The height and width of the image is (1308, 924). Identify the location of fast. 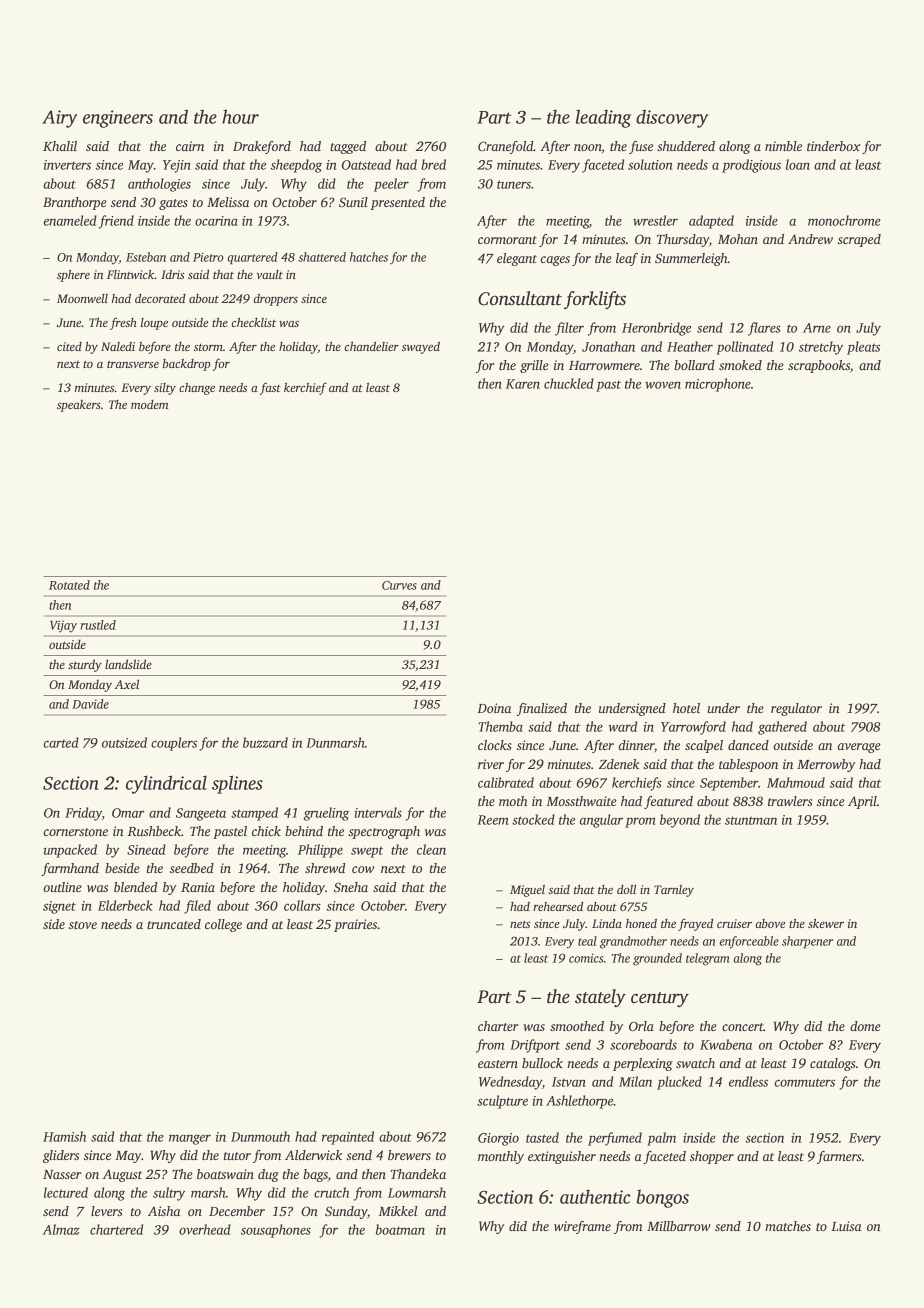
(270, 388).
